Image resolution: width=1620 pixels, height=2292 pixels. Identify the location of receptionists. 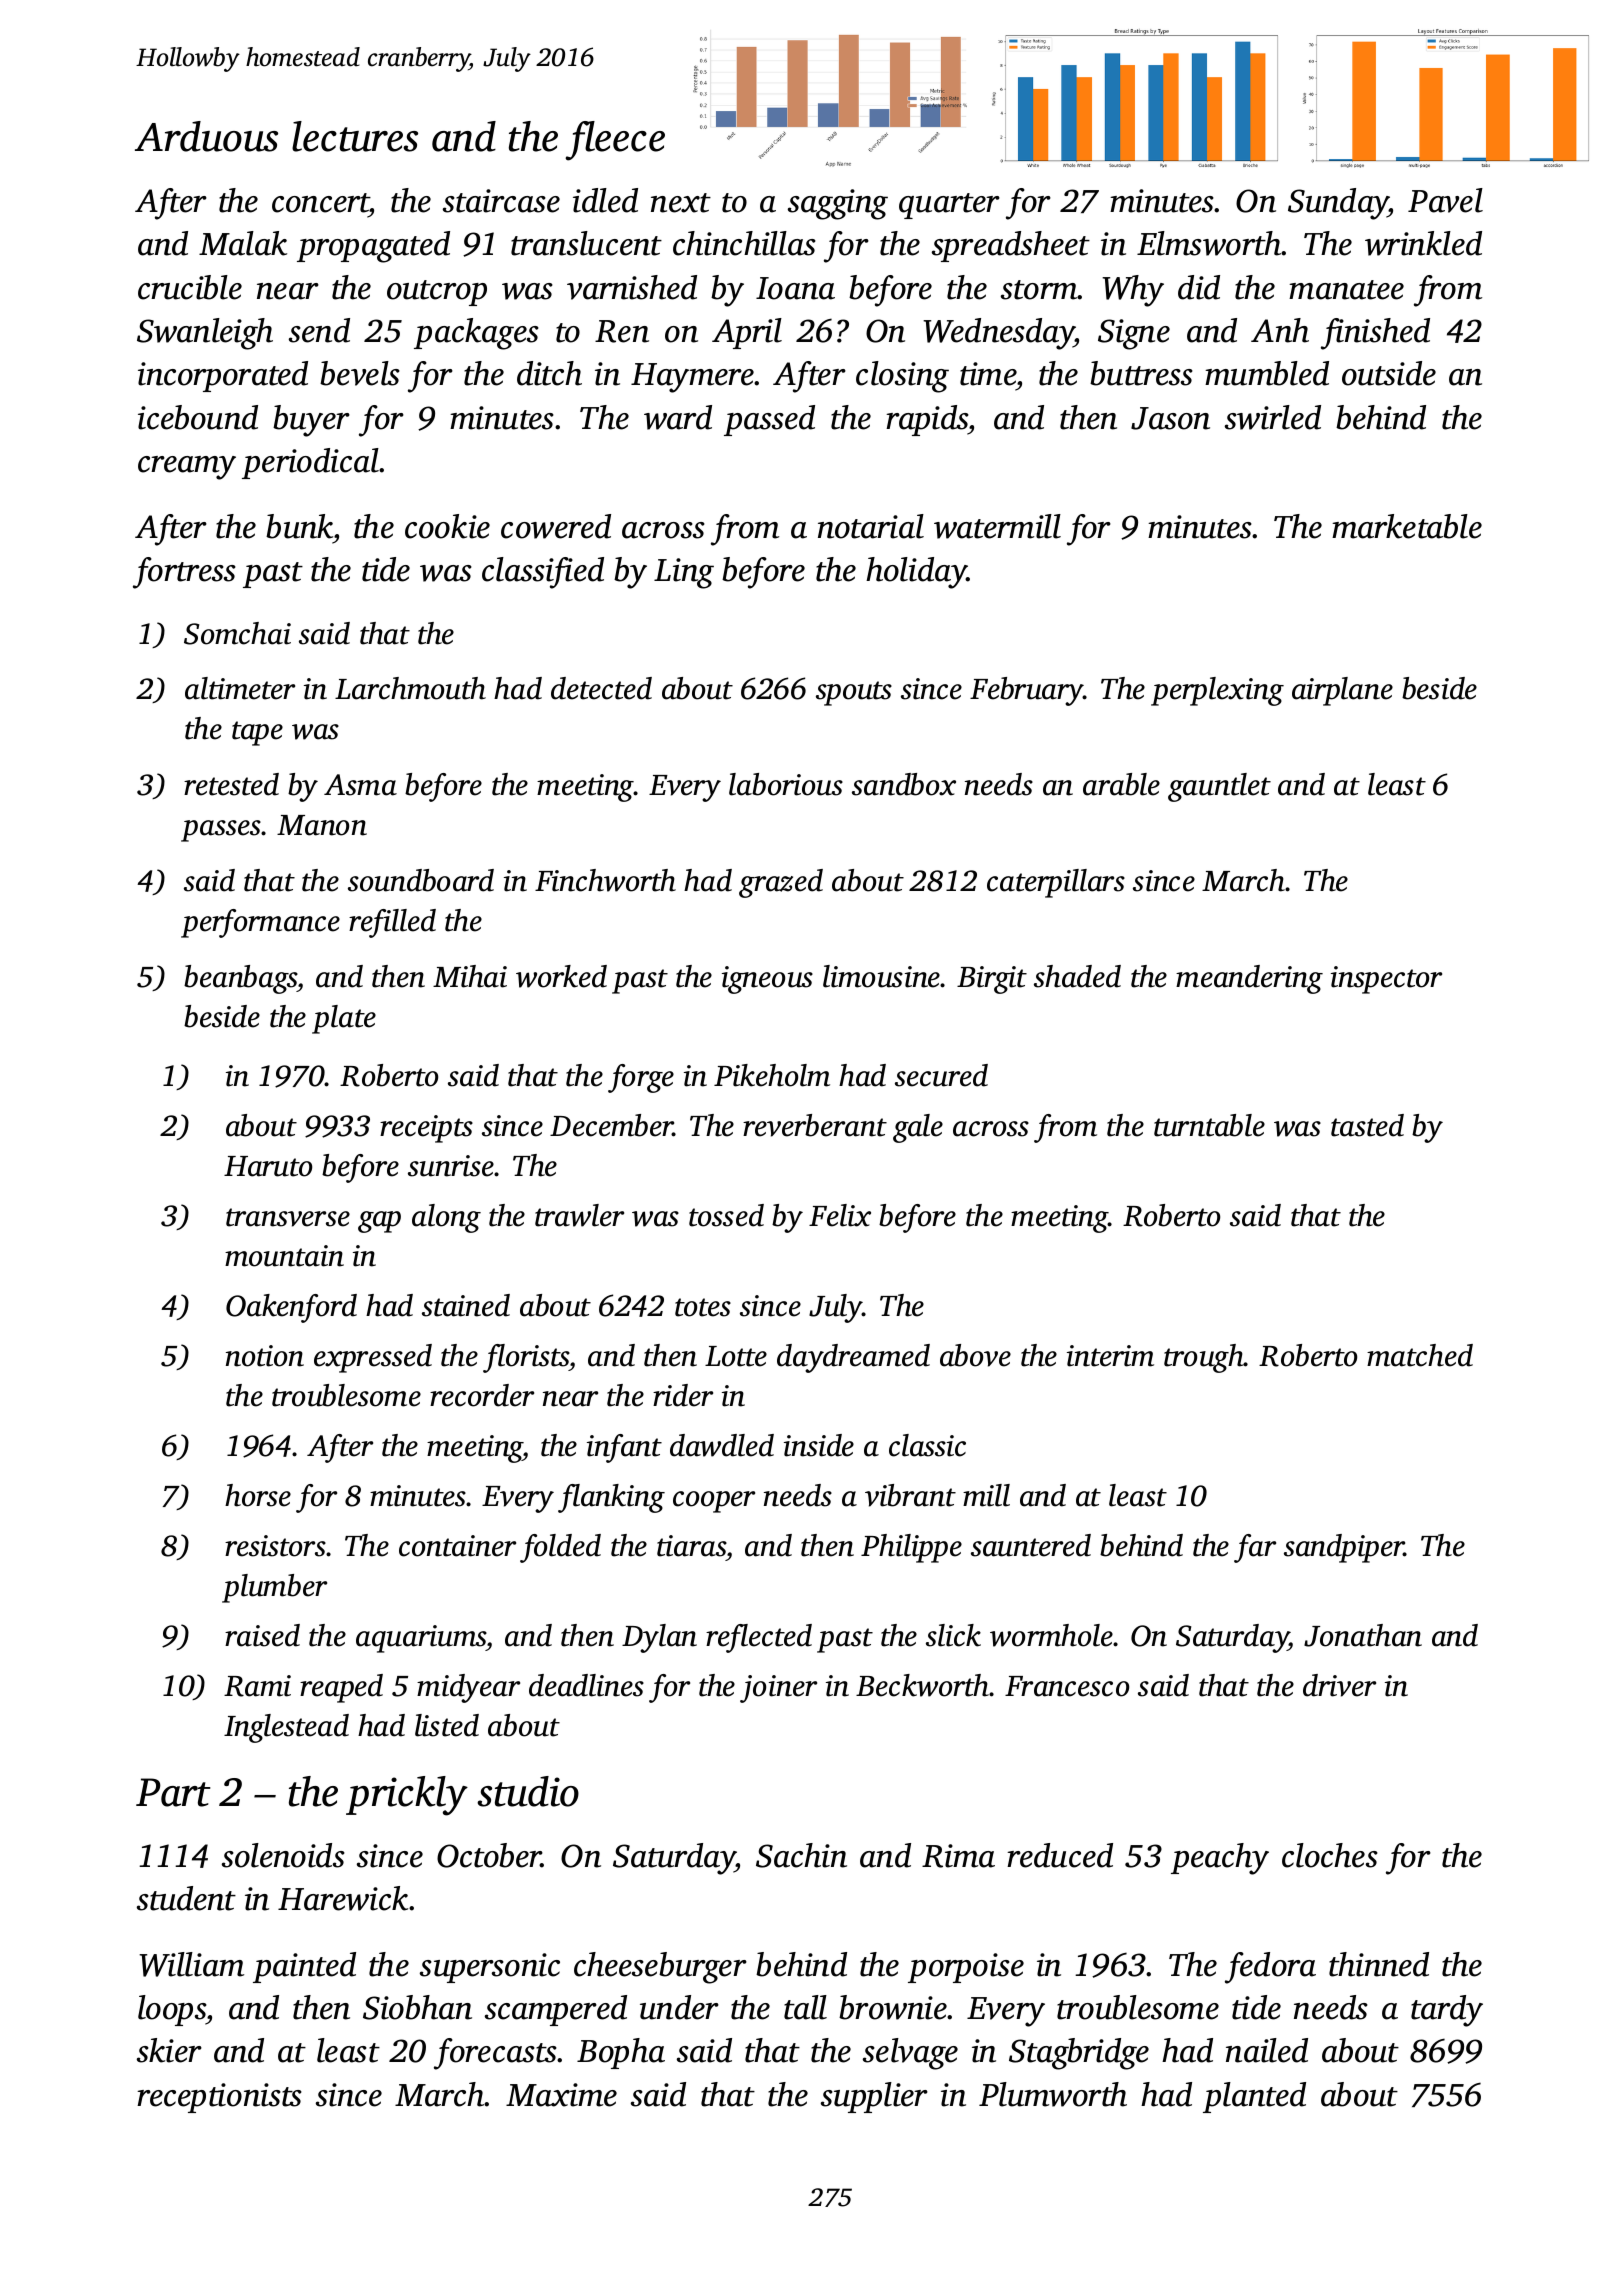
(219, 2098).
